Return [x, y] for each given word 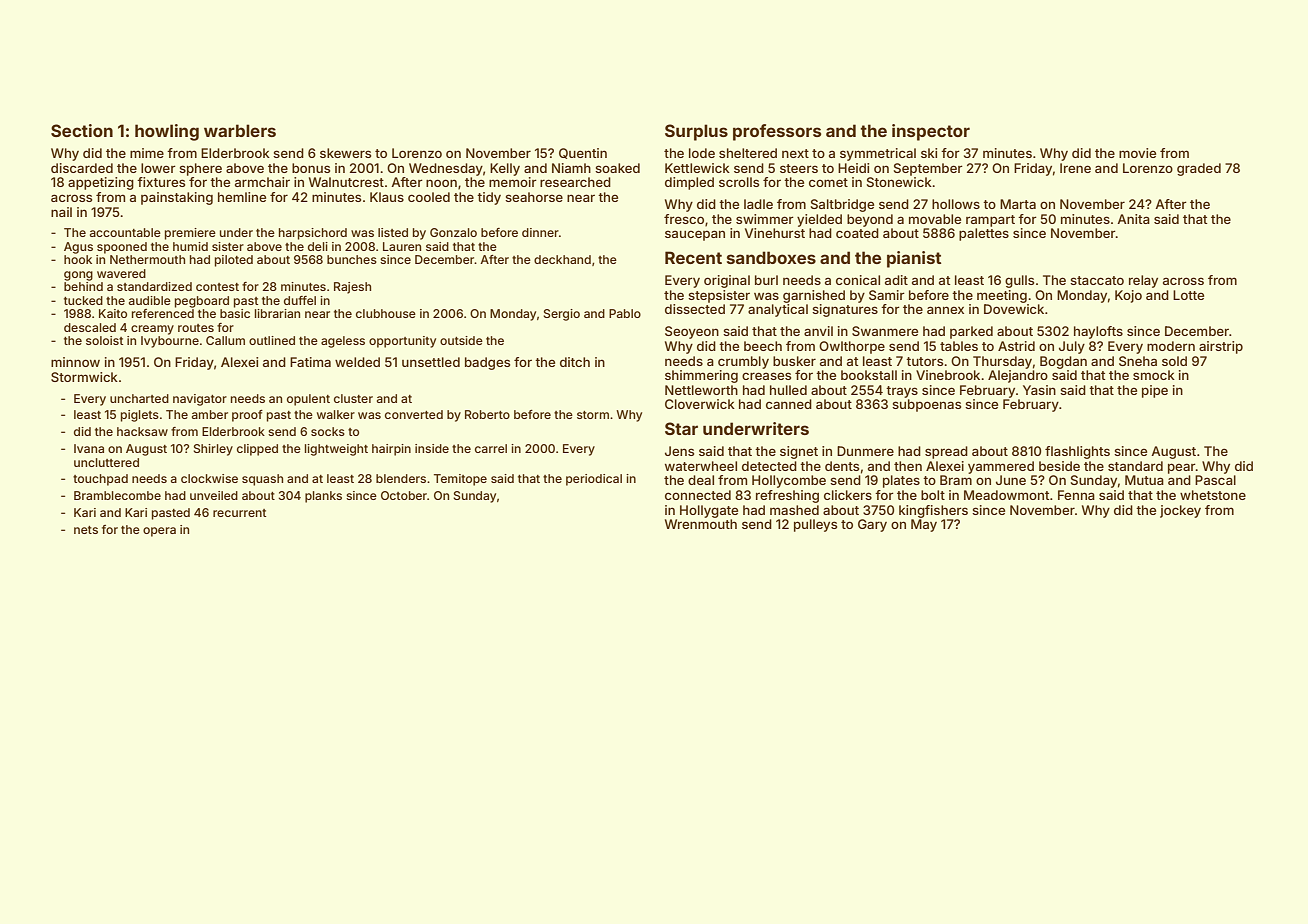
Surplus [696, 132]
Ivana [89, 448]
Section [82, 130]
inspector [931, 132]
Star [681, 428]
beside [1059, 466]
